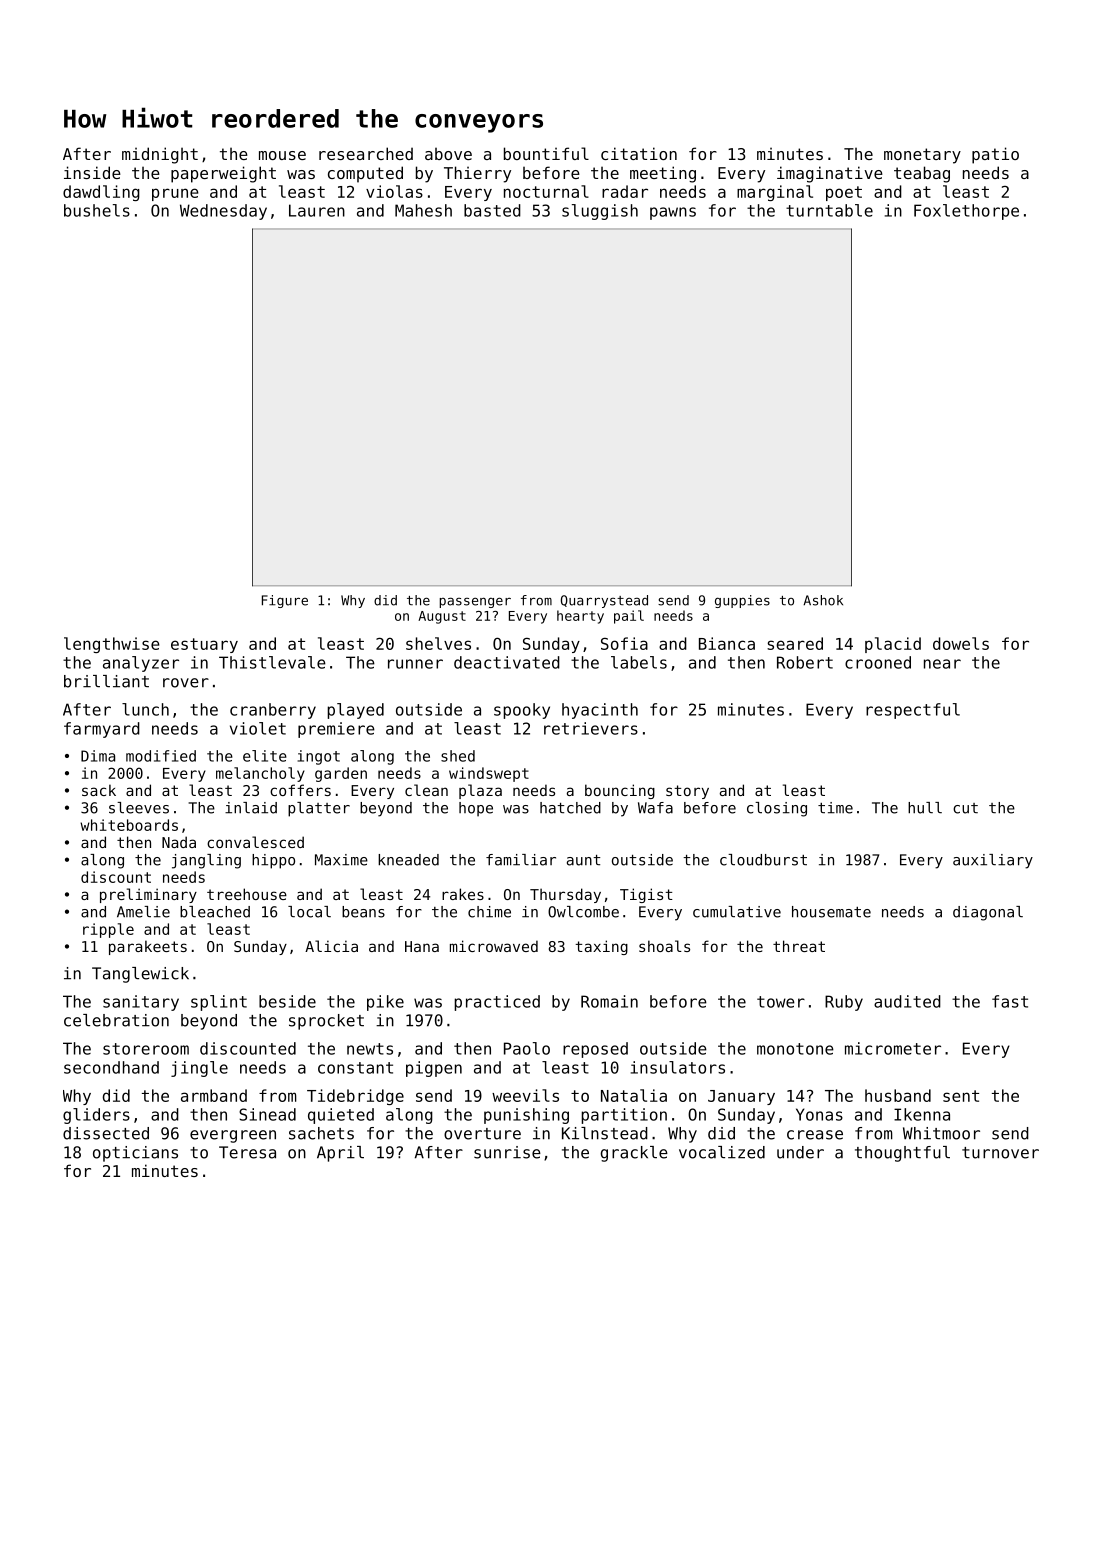 The width and height of the image is (1104, 1562). What do you see at coordinates (995, 155) in the image?
I see `patio` at bounding box center [995, 155].
